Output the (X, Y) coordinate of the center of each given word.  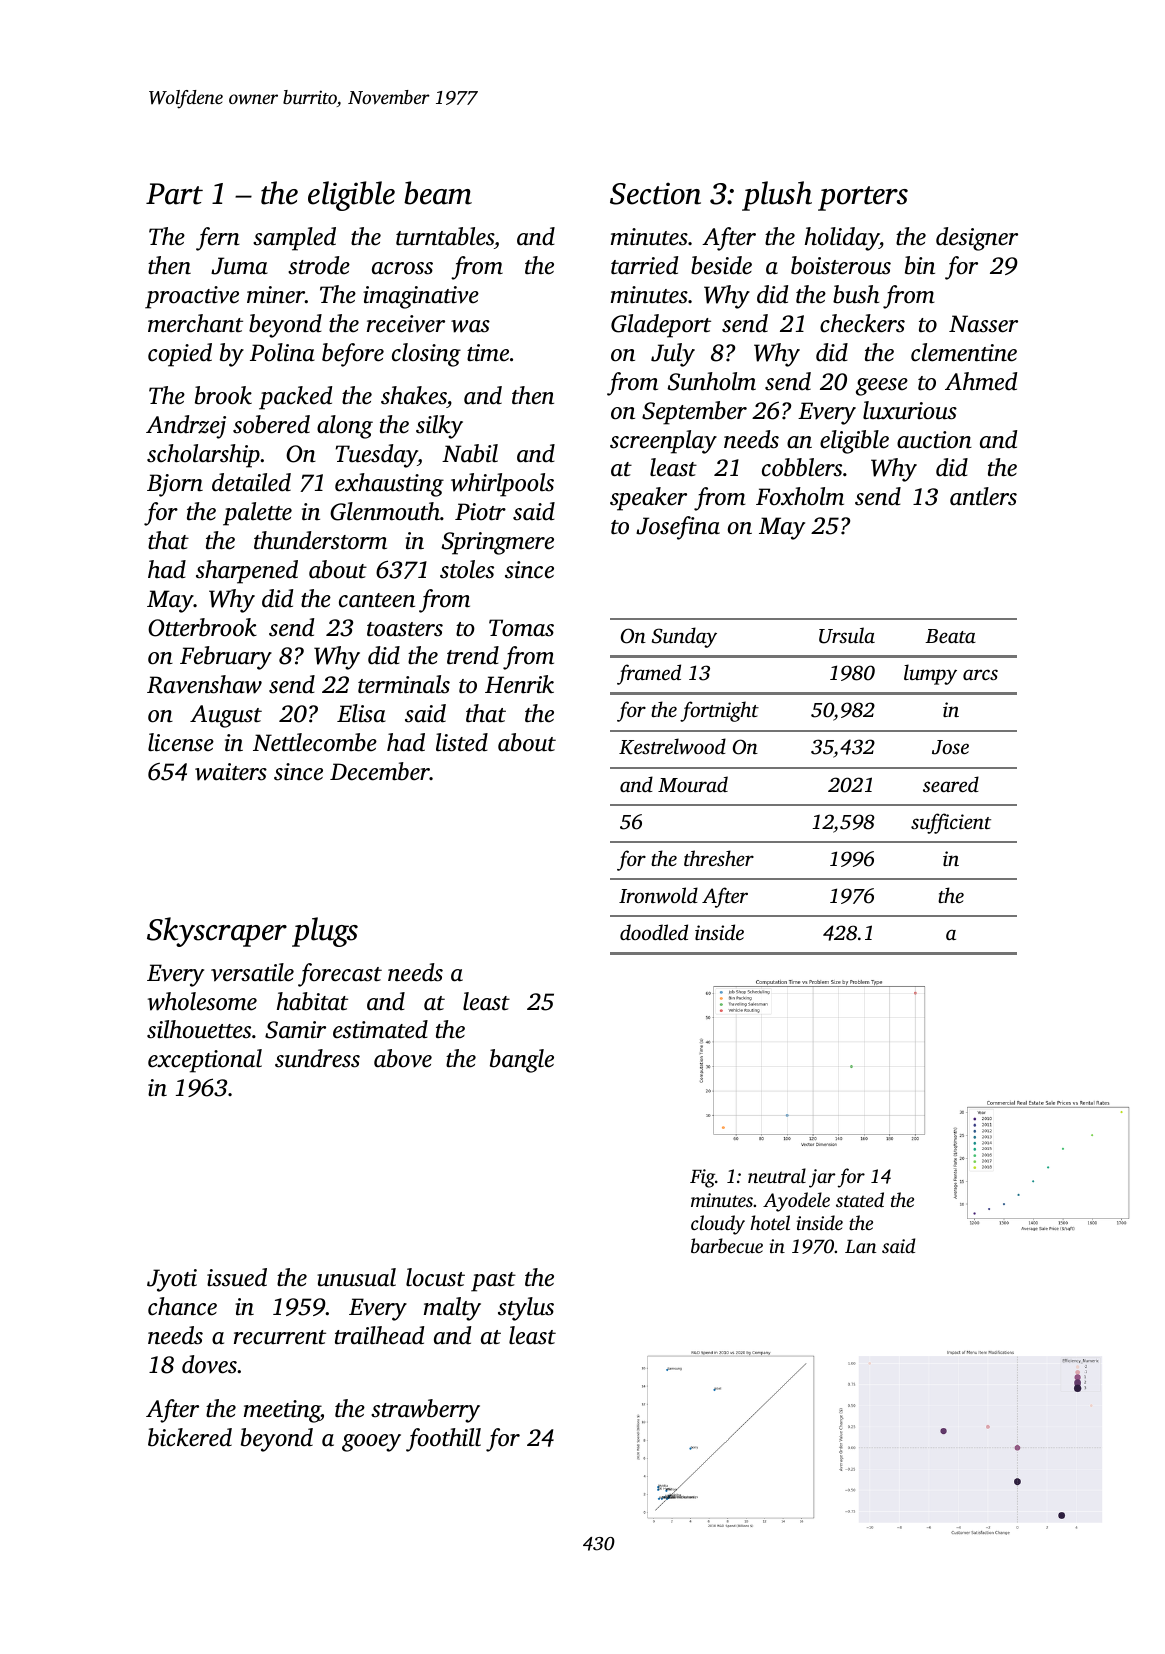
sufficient (951, 823)
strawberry (425, 1411)
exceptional (205, 1061)
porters (863, 198)
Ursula (847, 635)
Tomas (521, 628)
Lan (860, 1246)
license (181, 742)
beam (438, 193)
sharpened (247, 572)
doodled (654, 932)
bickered (190, 1437)
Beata (950, 636)
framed (649, 674)
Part (174, 194)
